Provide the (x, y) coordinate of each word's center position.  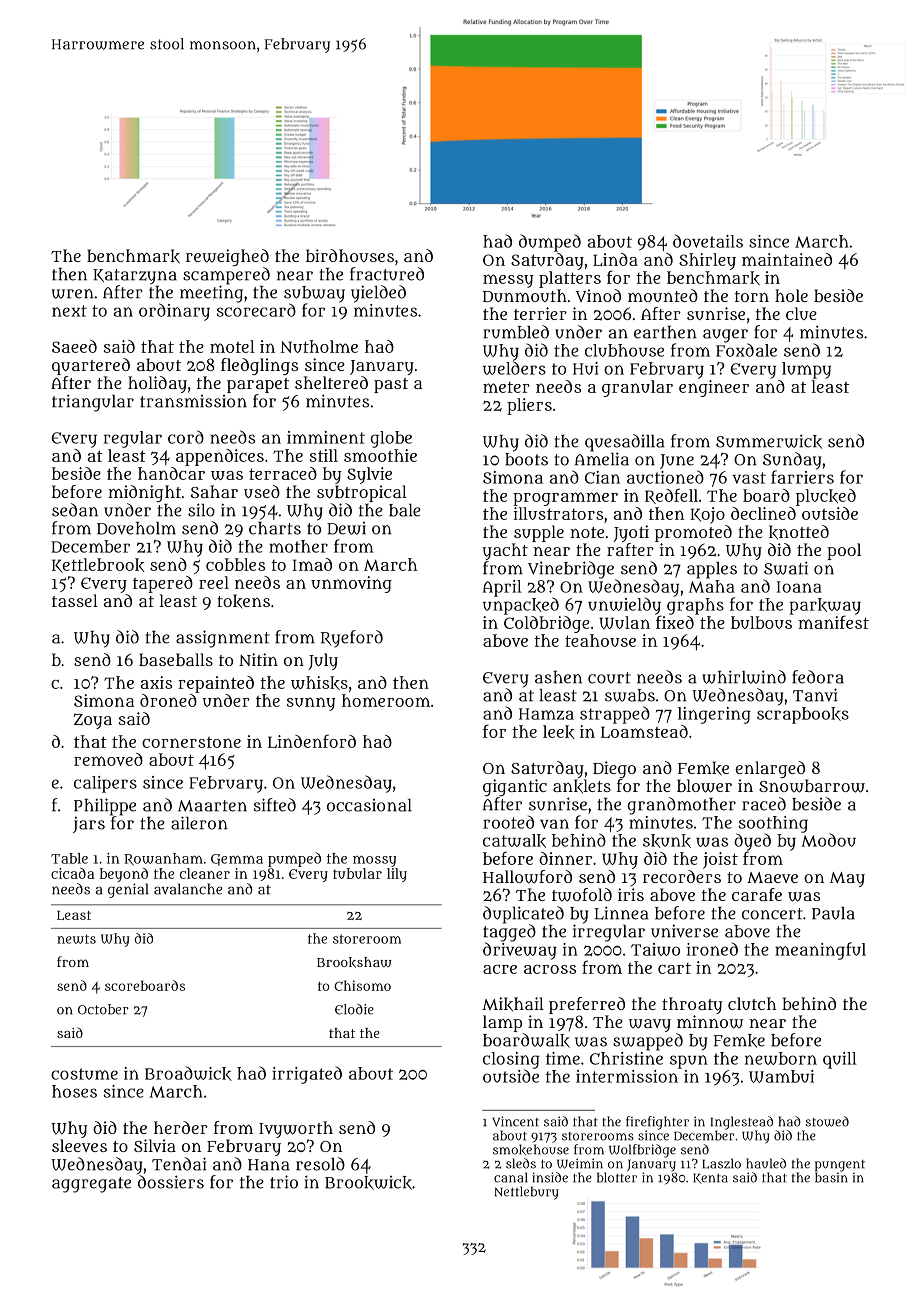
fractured (387, 274)
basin (831, 1177)
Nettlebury (527, 1193)
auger (725, 336)
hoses (74, 1091)
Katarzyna (135, 277)
